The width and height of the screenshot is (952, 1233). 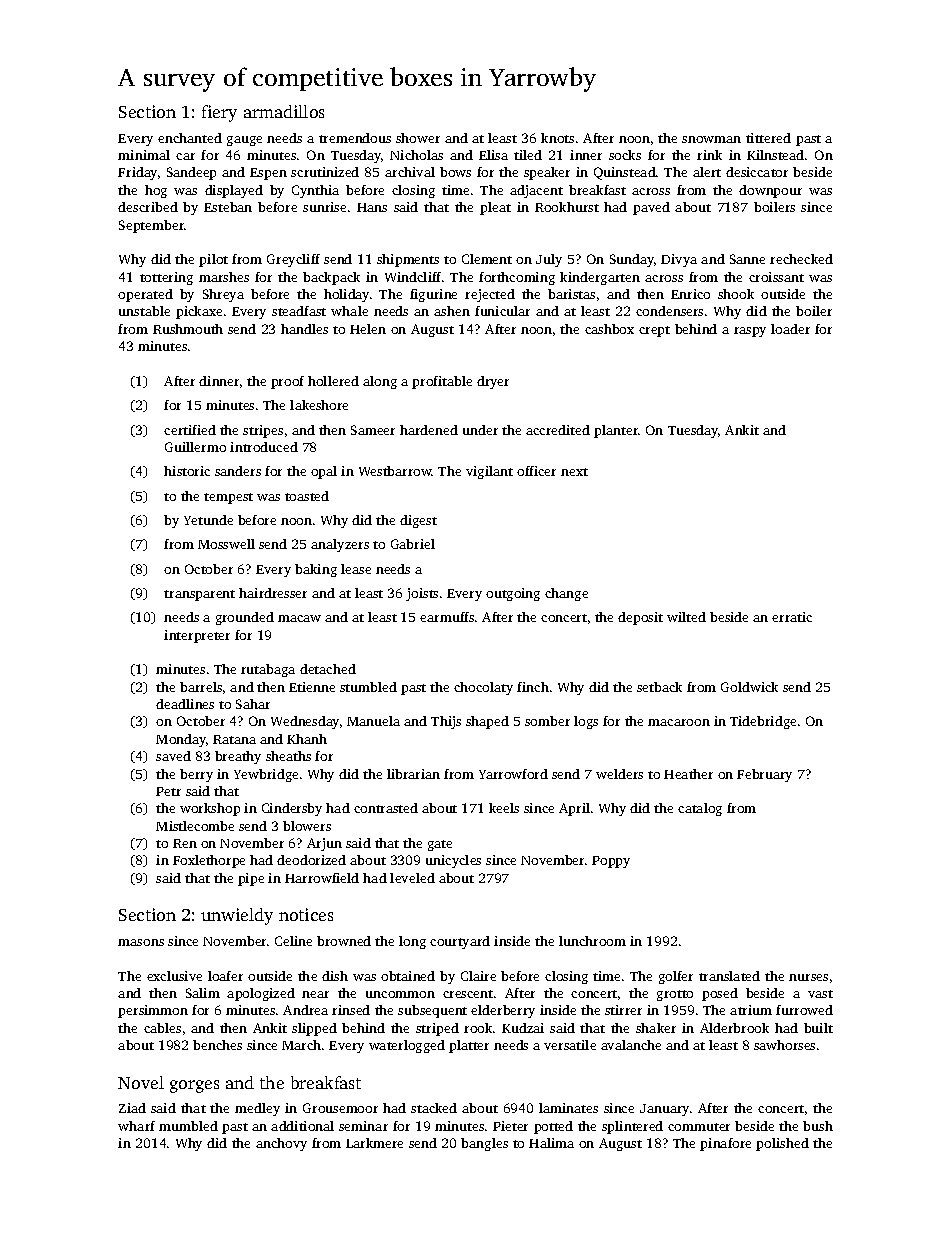 What do you see at coordinates (493, 155) in the screenshot?
I see `Elisa` at bounding box center [493, 155].
